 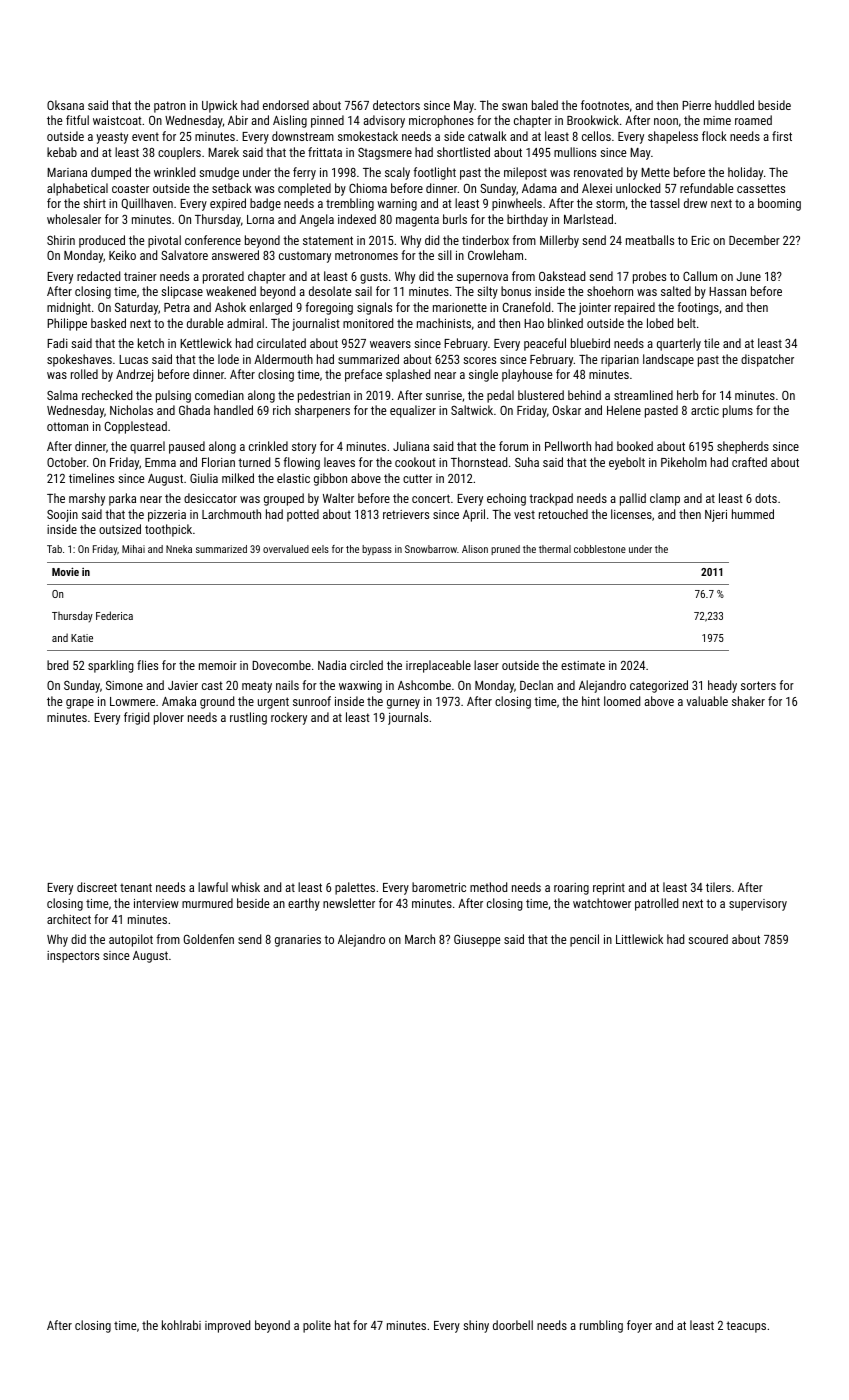 What do you see at coordinates (420, 939) in the image?
I see `March` at bounding box center [420, 939].
